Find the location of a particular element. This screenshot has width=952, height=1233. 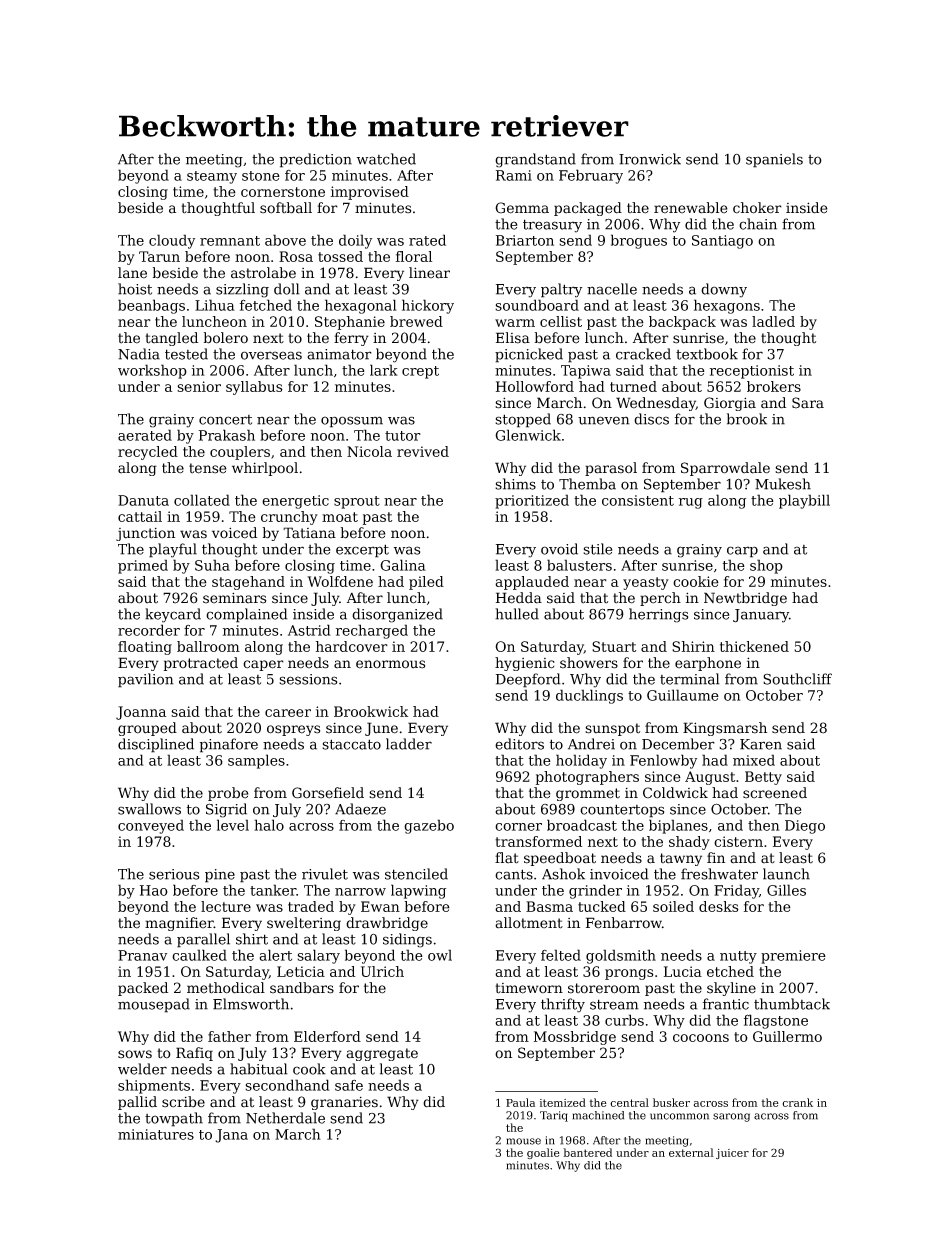

spaniels is located at coordinates (774, 160).
